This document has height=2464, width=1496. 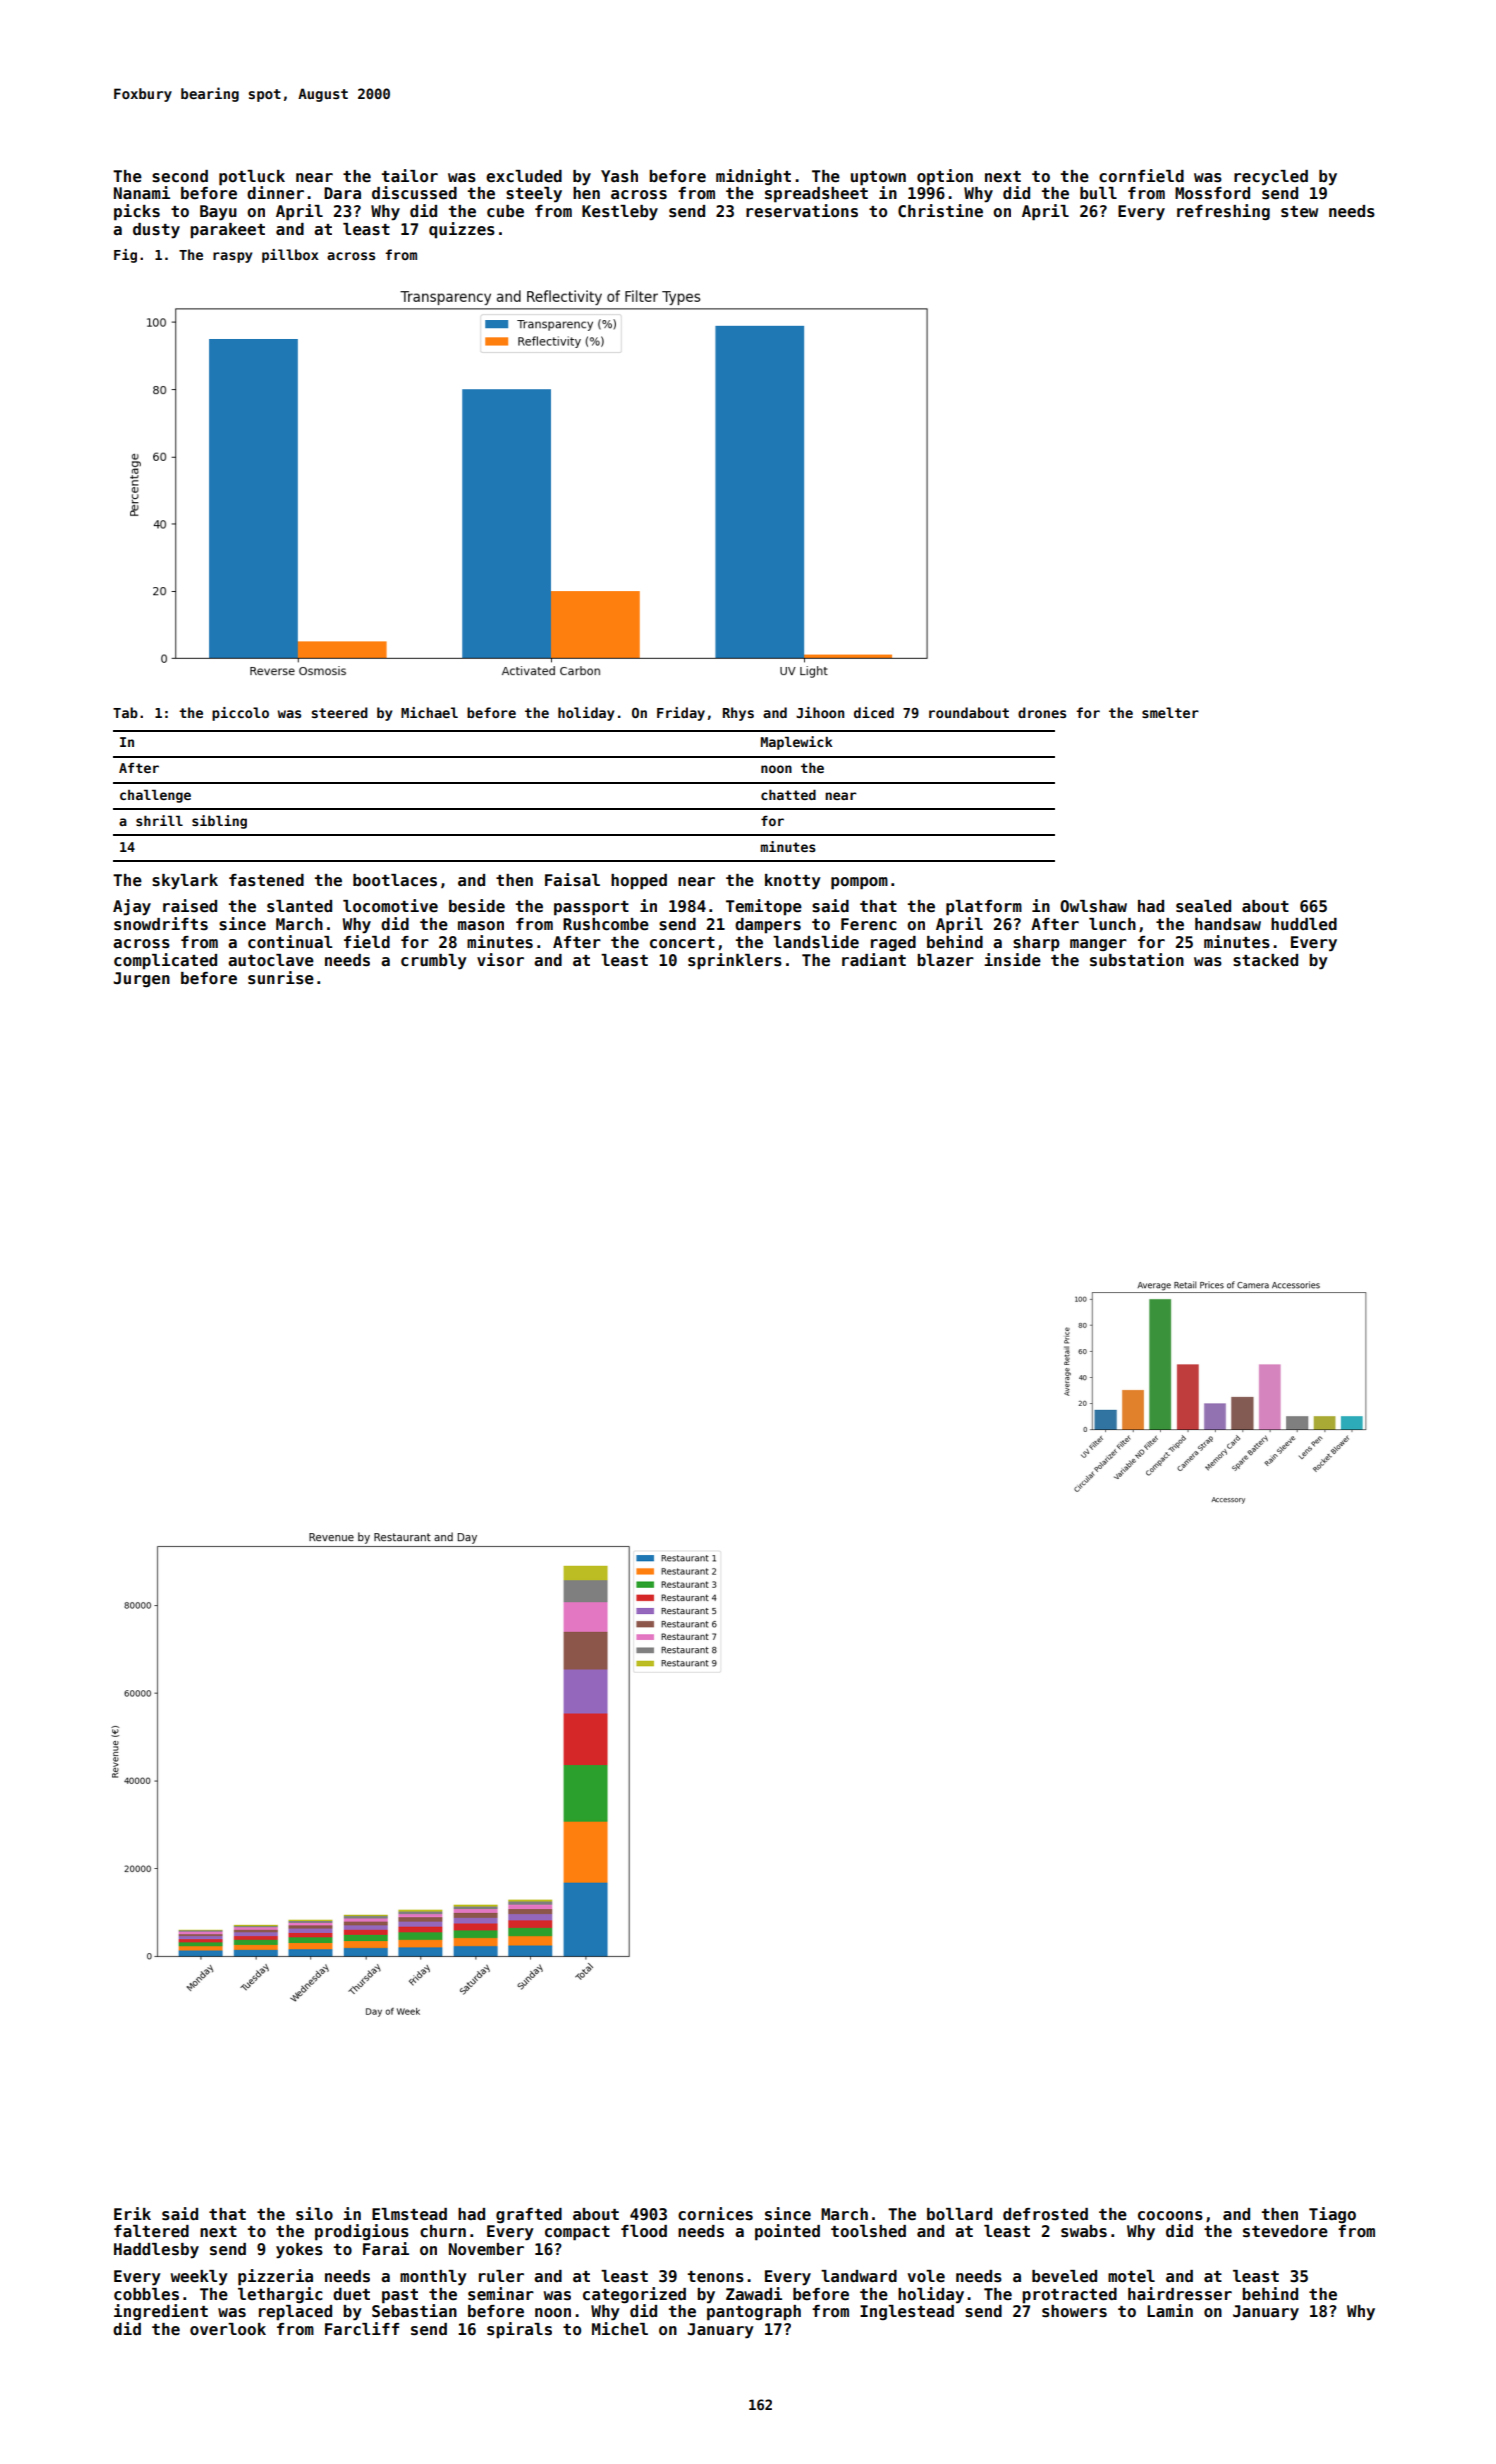 I want to click on silo, so click(x=314, y=2214).
